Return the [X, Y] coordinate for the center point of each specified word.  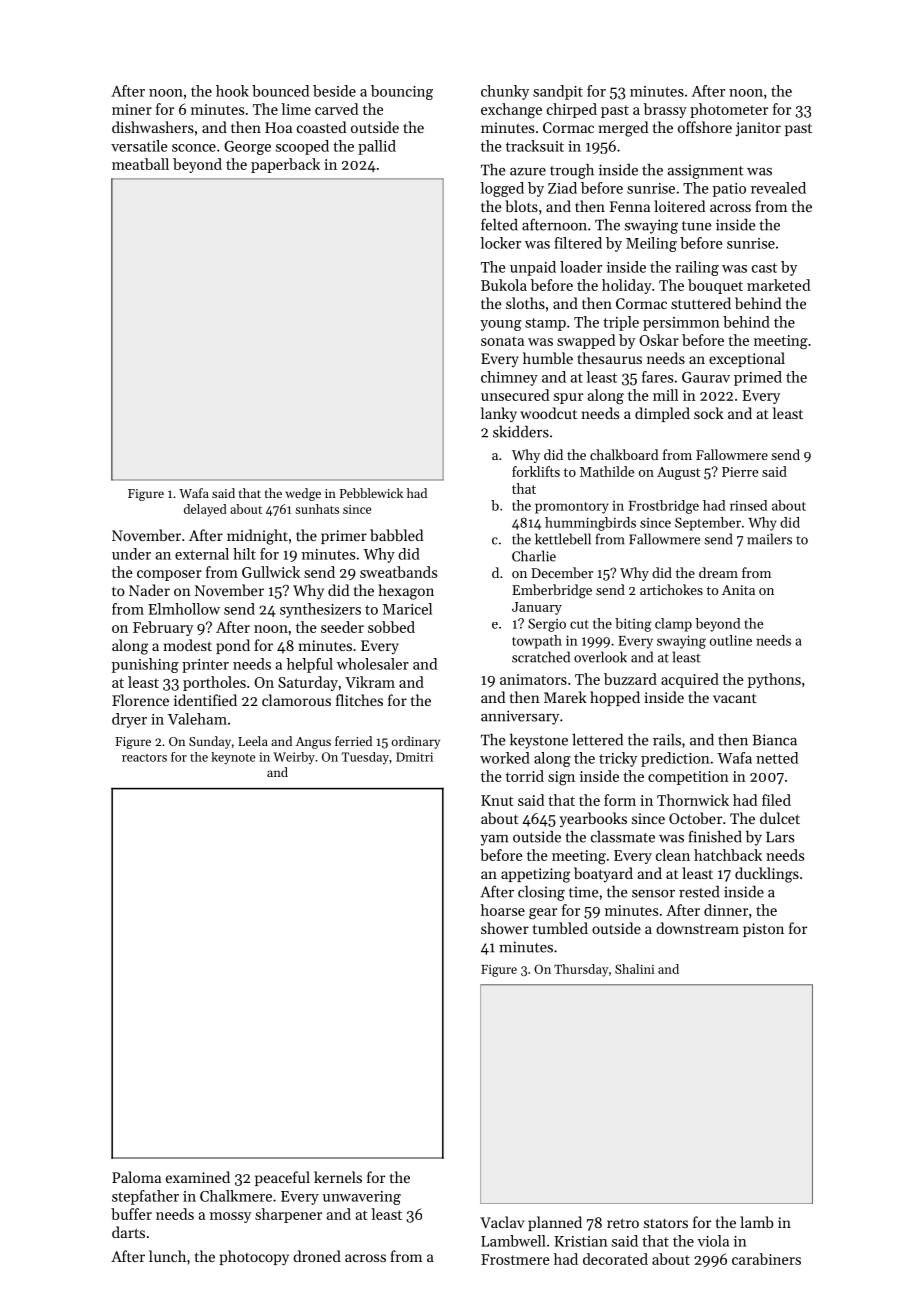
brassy [665, 110]
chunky [505, 92]
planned [555, 1223]
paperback [285, 165]
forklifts [536, 471]
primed [758, 378]
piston [763, 930]
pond [233, 646]
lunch [167, 1256]
